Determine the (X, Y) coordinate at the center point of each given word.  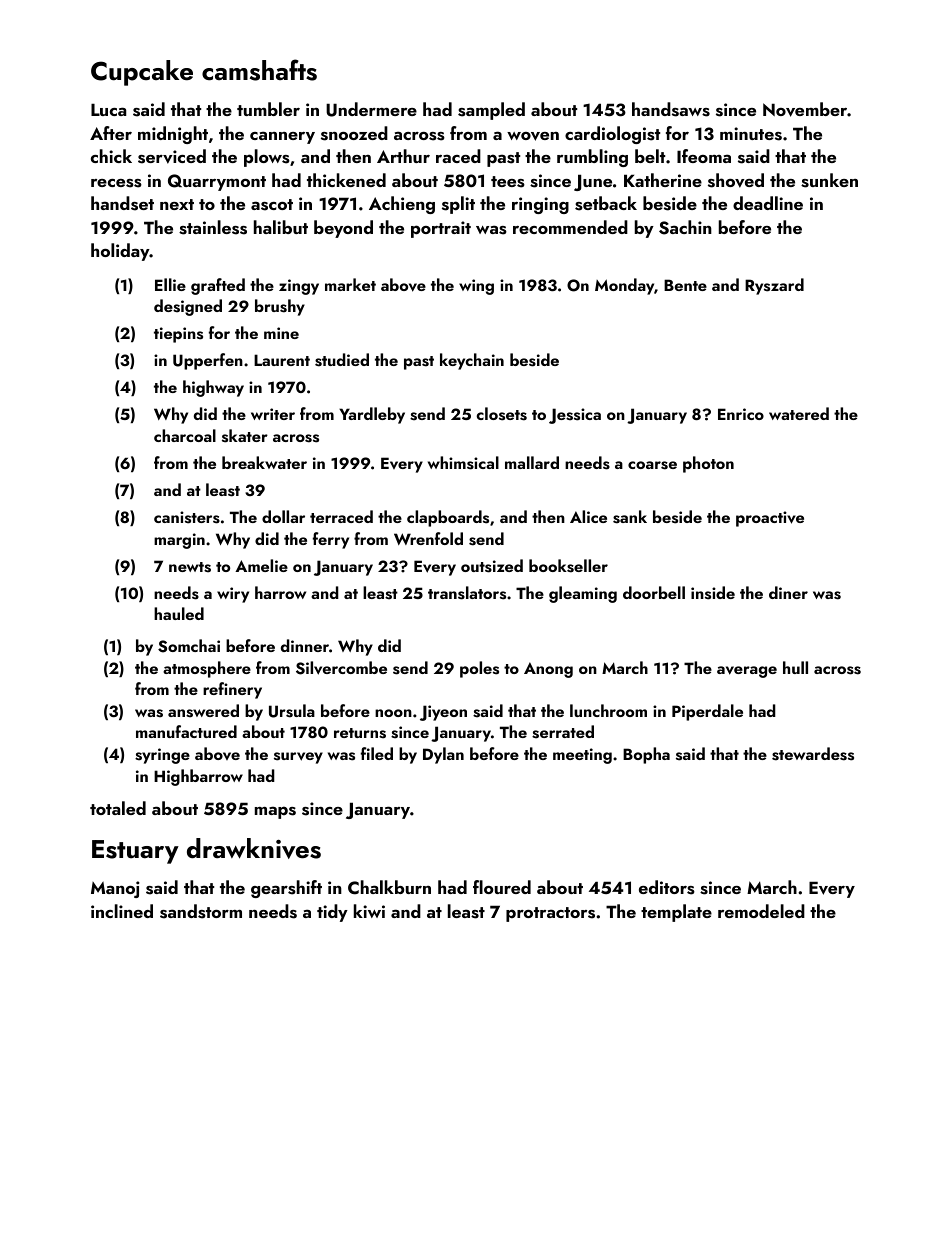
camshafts (259, 70)
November (805, 109)
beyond (343, 229)
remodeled (761, 911)
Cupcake (142, 73)
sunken (829, 180)
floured (502, 887)
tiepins (178, 335)
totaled (118, 808)
